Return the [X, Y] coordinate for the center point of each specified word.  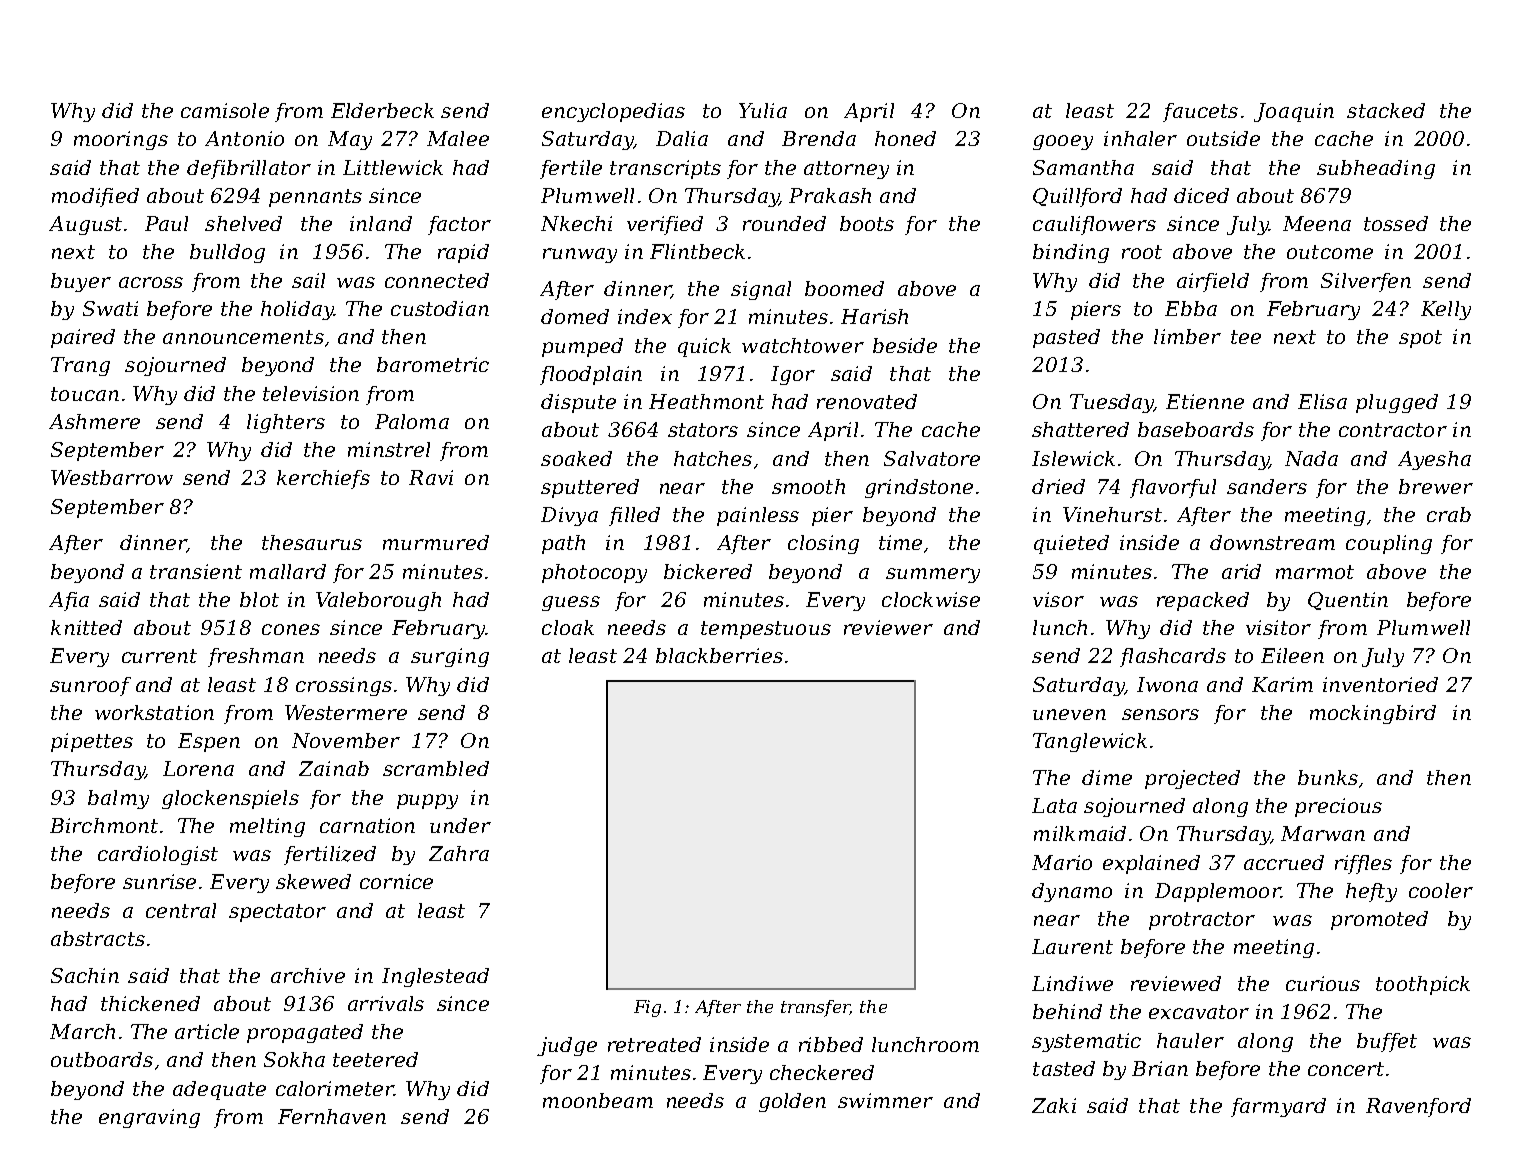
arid [1241, 571]
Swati [110, 308]
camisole [225, 110]
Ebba [1191, 308]
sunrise [159, 881]
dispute [578, 403]
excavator [1199, 1012]
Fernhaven [332, 1116]
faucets [1200, 112]
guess [571, 603]
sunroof [90, 686]
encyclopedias [613, 112]
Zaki [1054, 1105]
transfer [815, 1008]
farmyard [1278, 1107]
